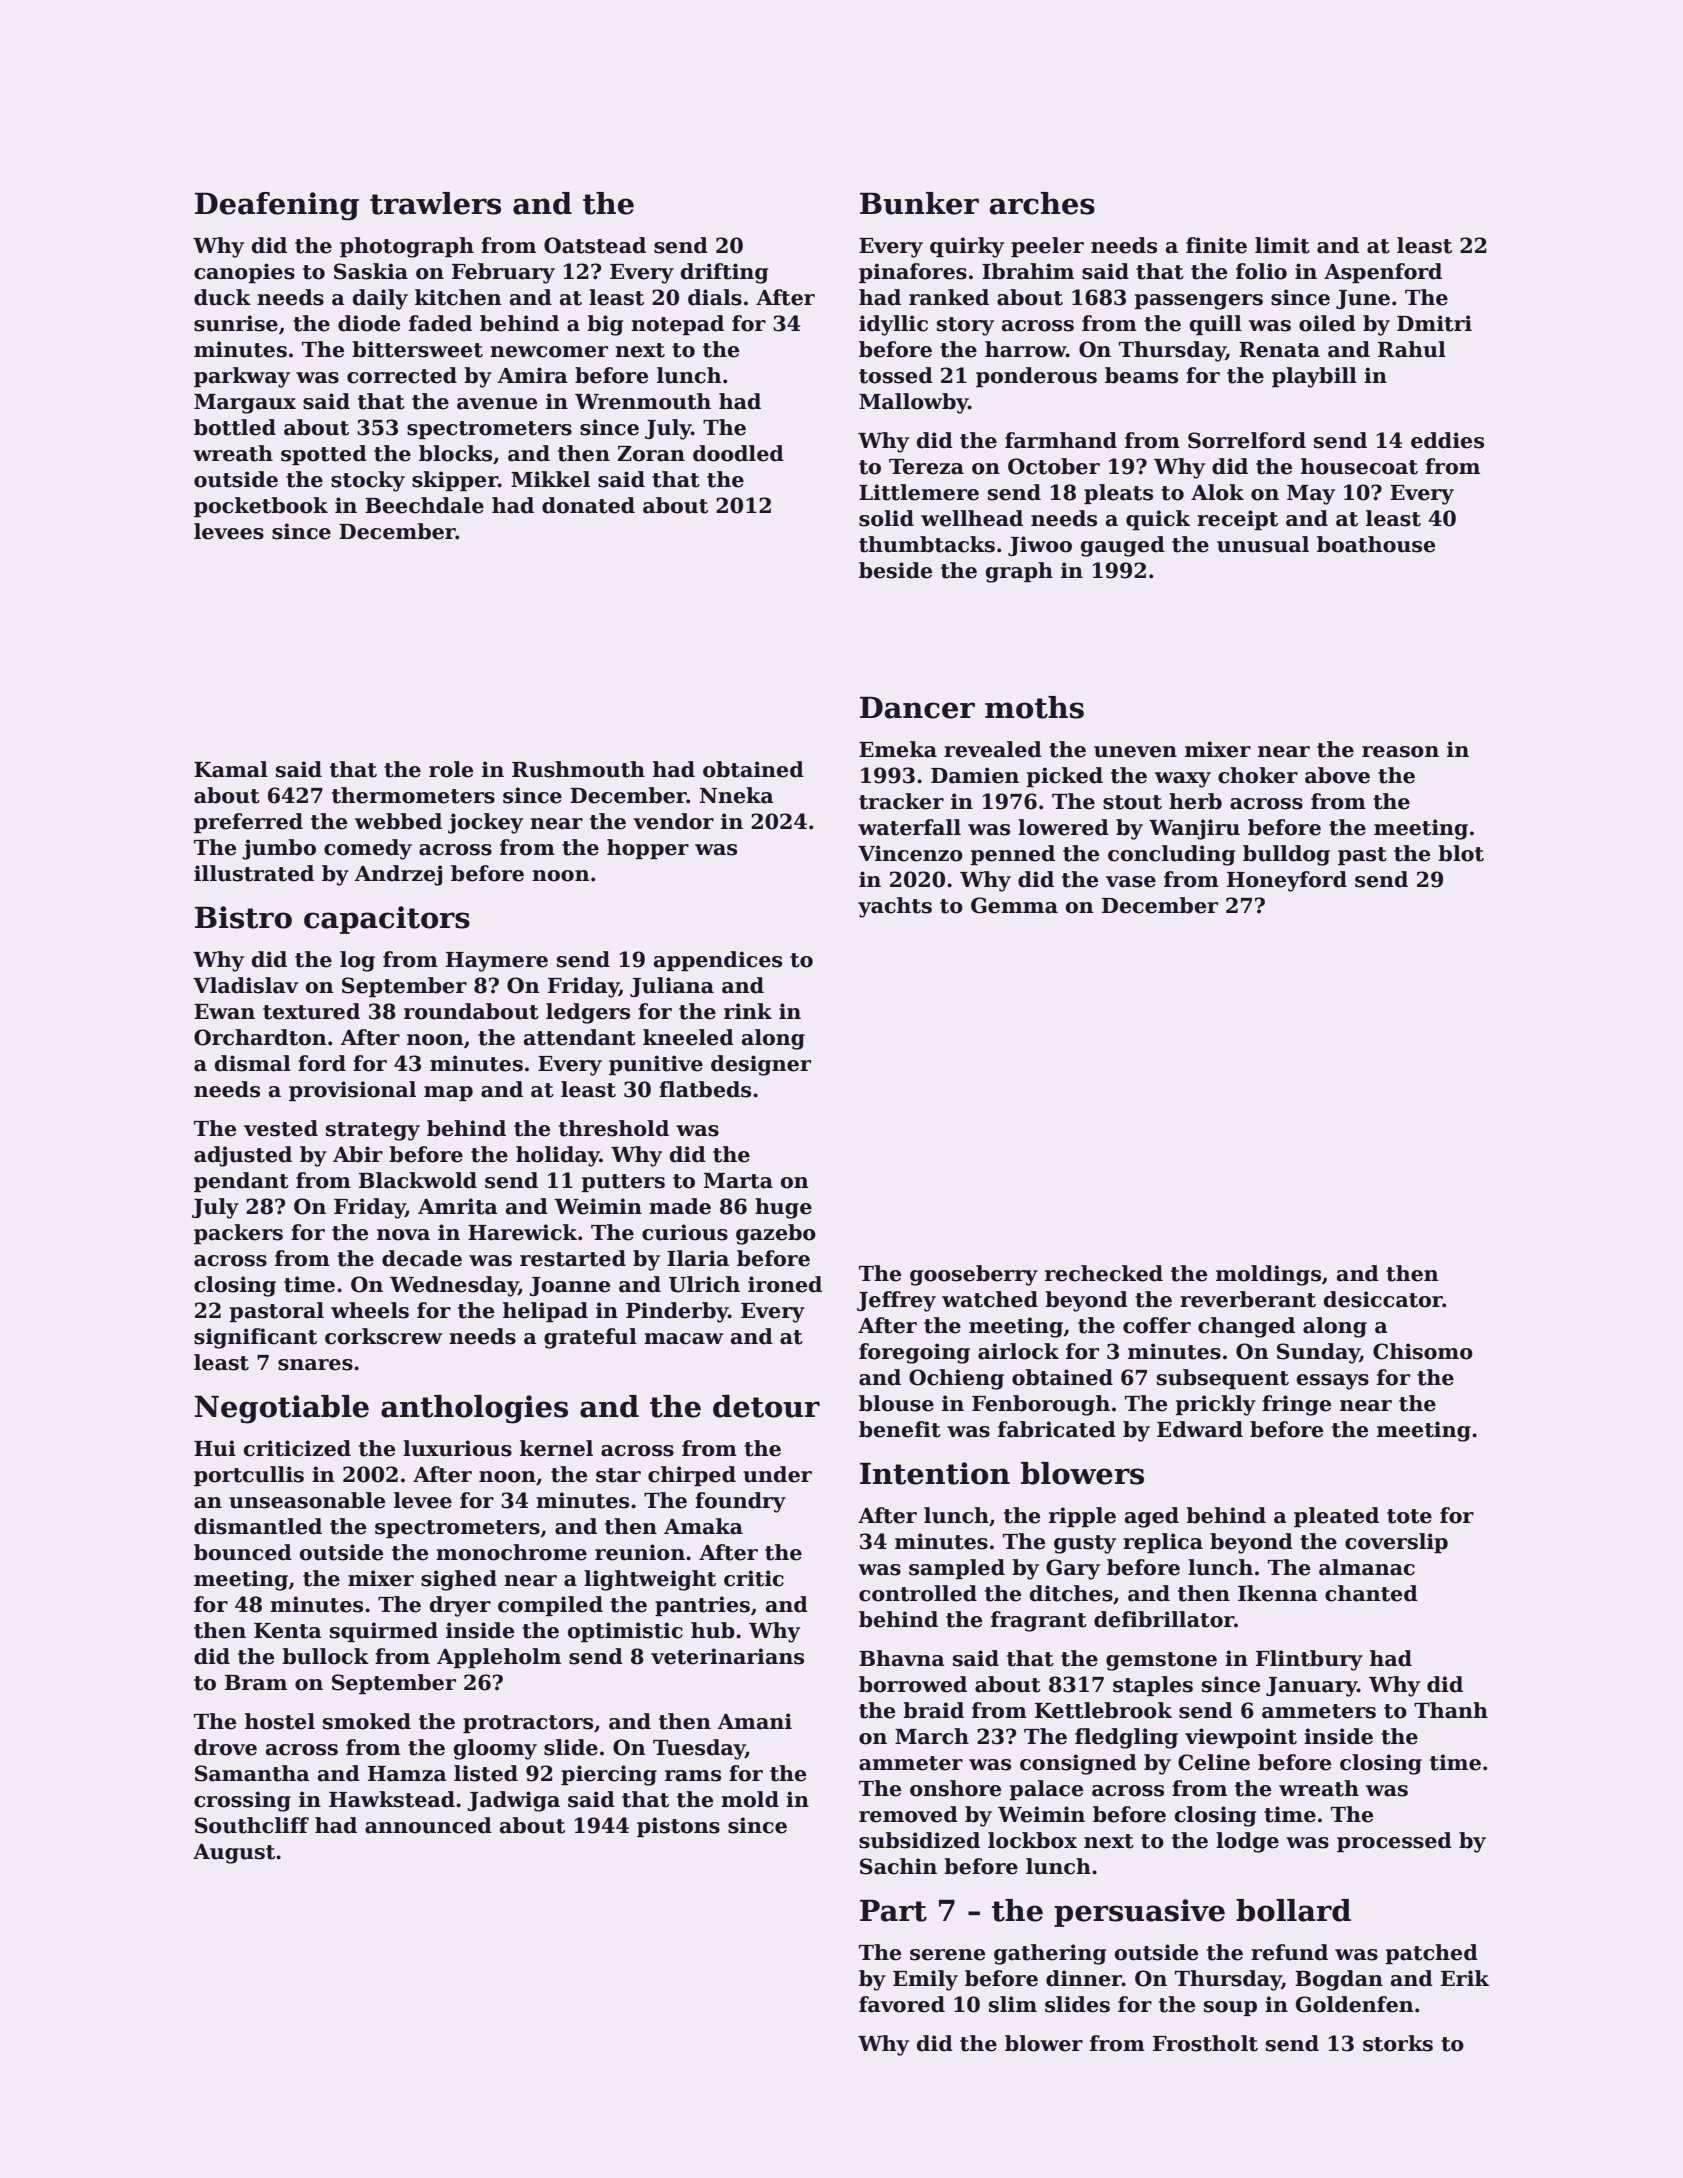  I want to click on August, so click(234, 1854).
